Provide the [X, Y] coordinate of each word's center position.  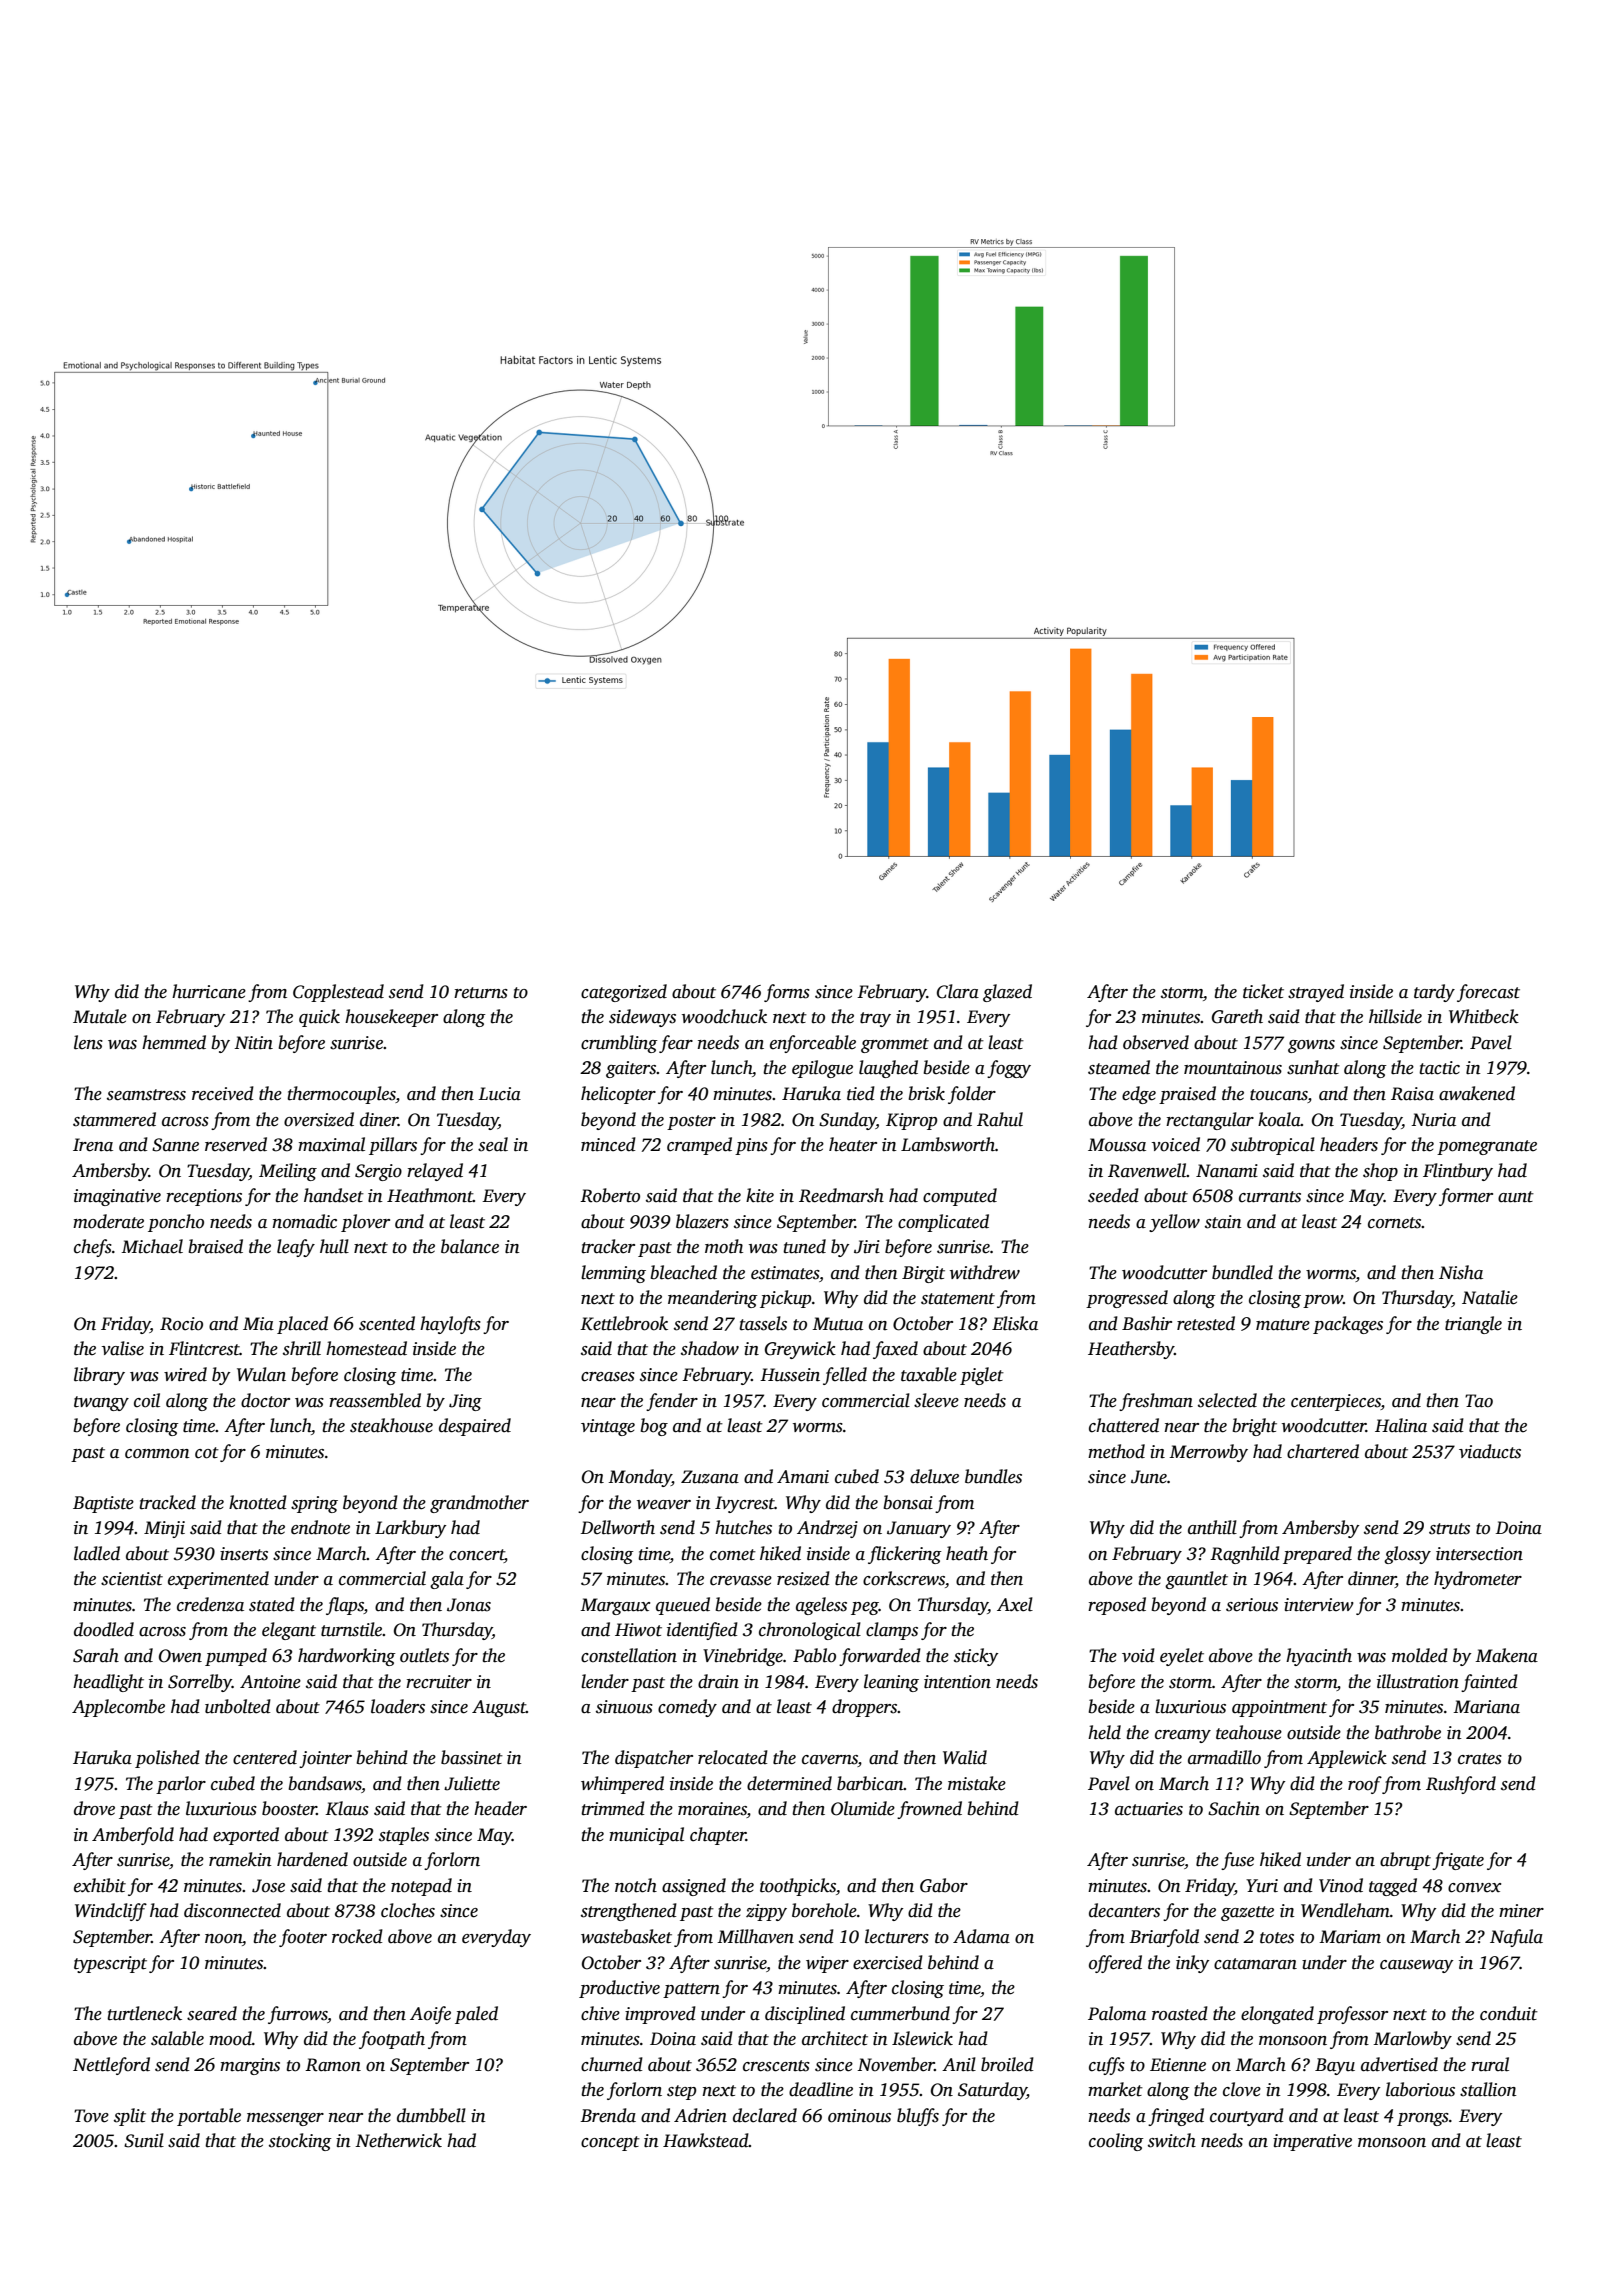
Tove [91, 2116]
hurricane [209, 991]
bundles [993, 1476]
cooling [1116, 2142]
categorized [624, 993]
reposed [1117, 1606]
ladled [97, 1553]
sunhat [1313, 1067]
